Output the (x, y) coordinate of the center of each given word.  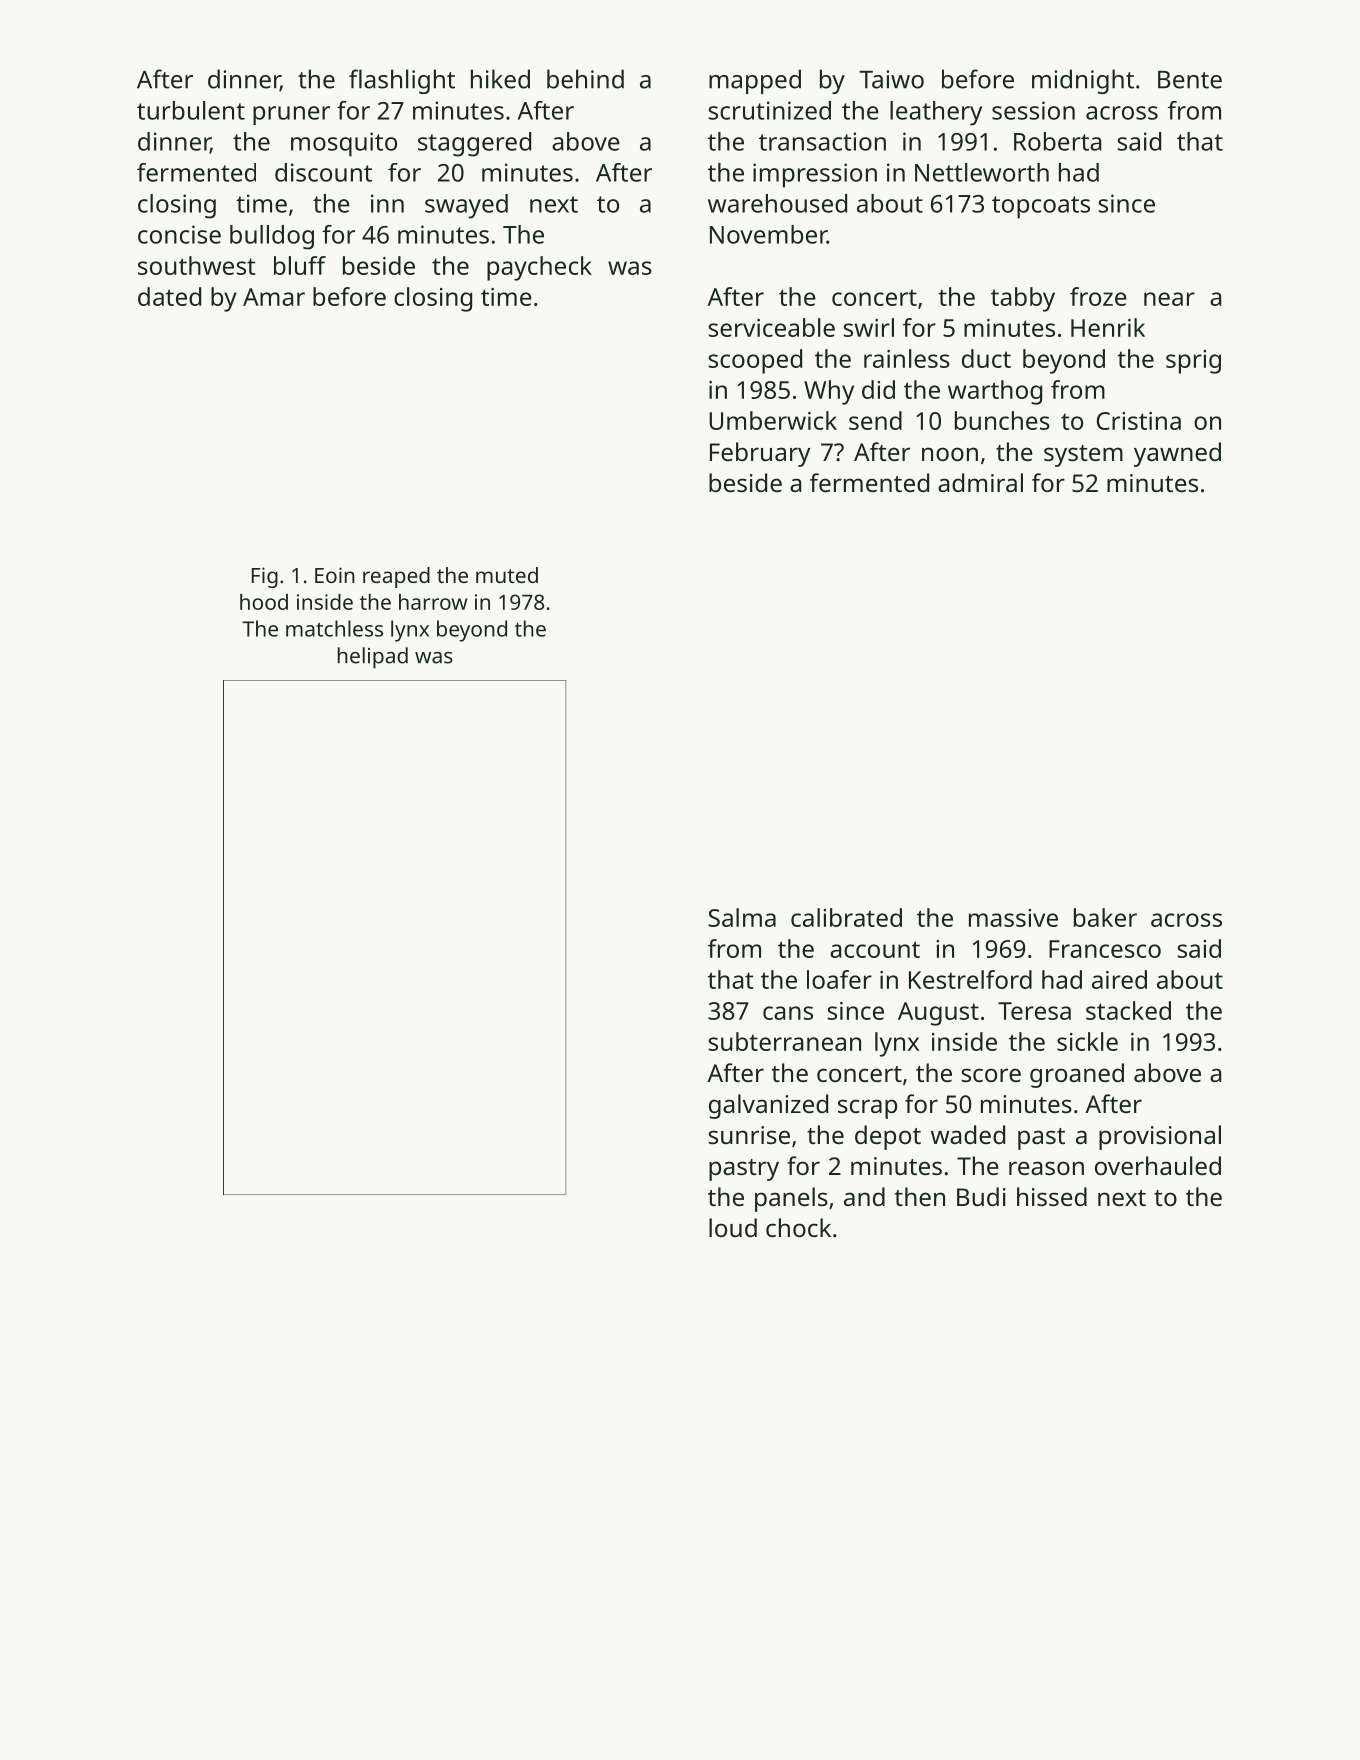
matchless (334, 628)
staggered (474, 144)
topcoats (1041, 207)
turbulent (191, 110)
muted (507, 575)
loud (733, 1227)
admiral (980, 482)
